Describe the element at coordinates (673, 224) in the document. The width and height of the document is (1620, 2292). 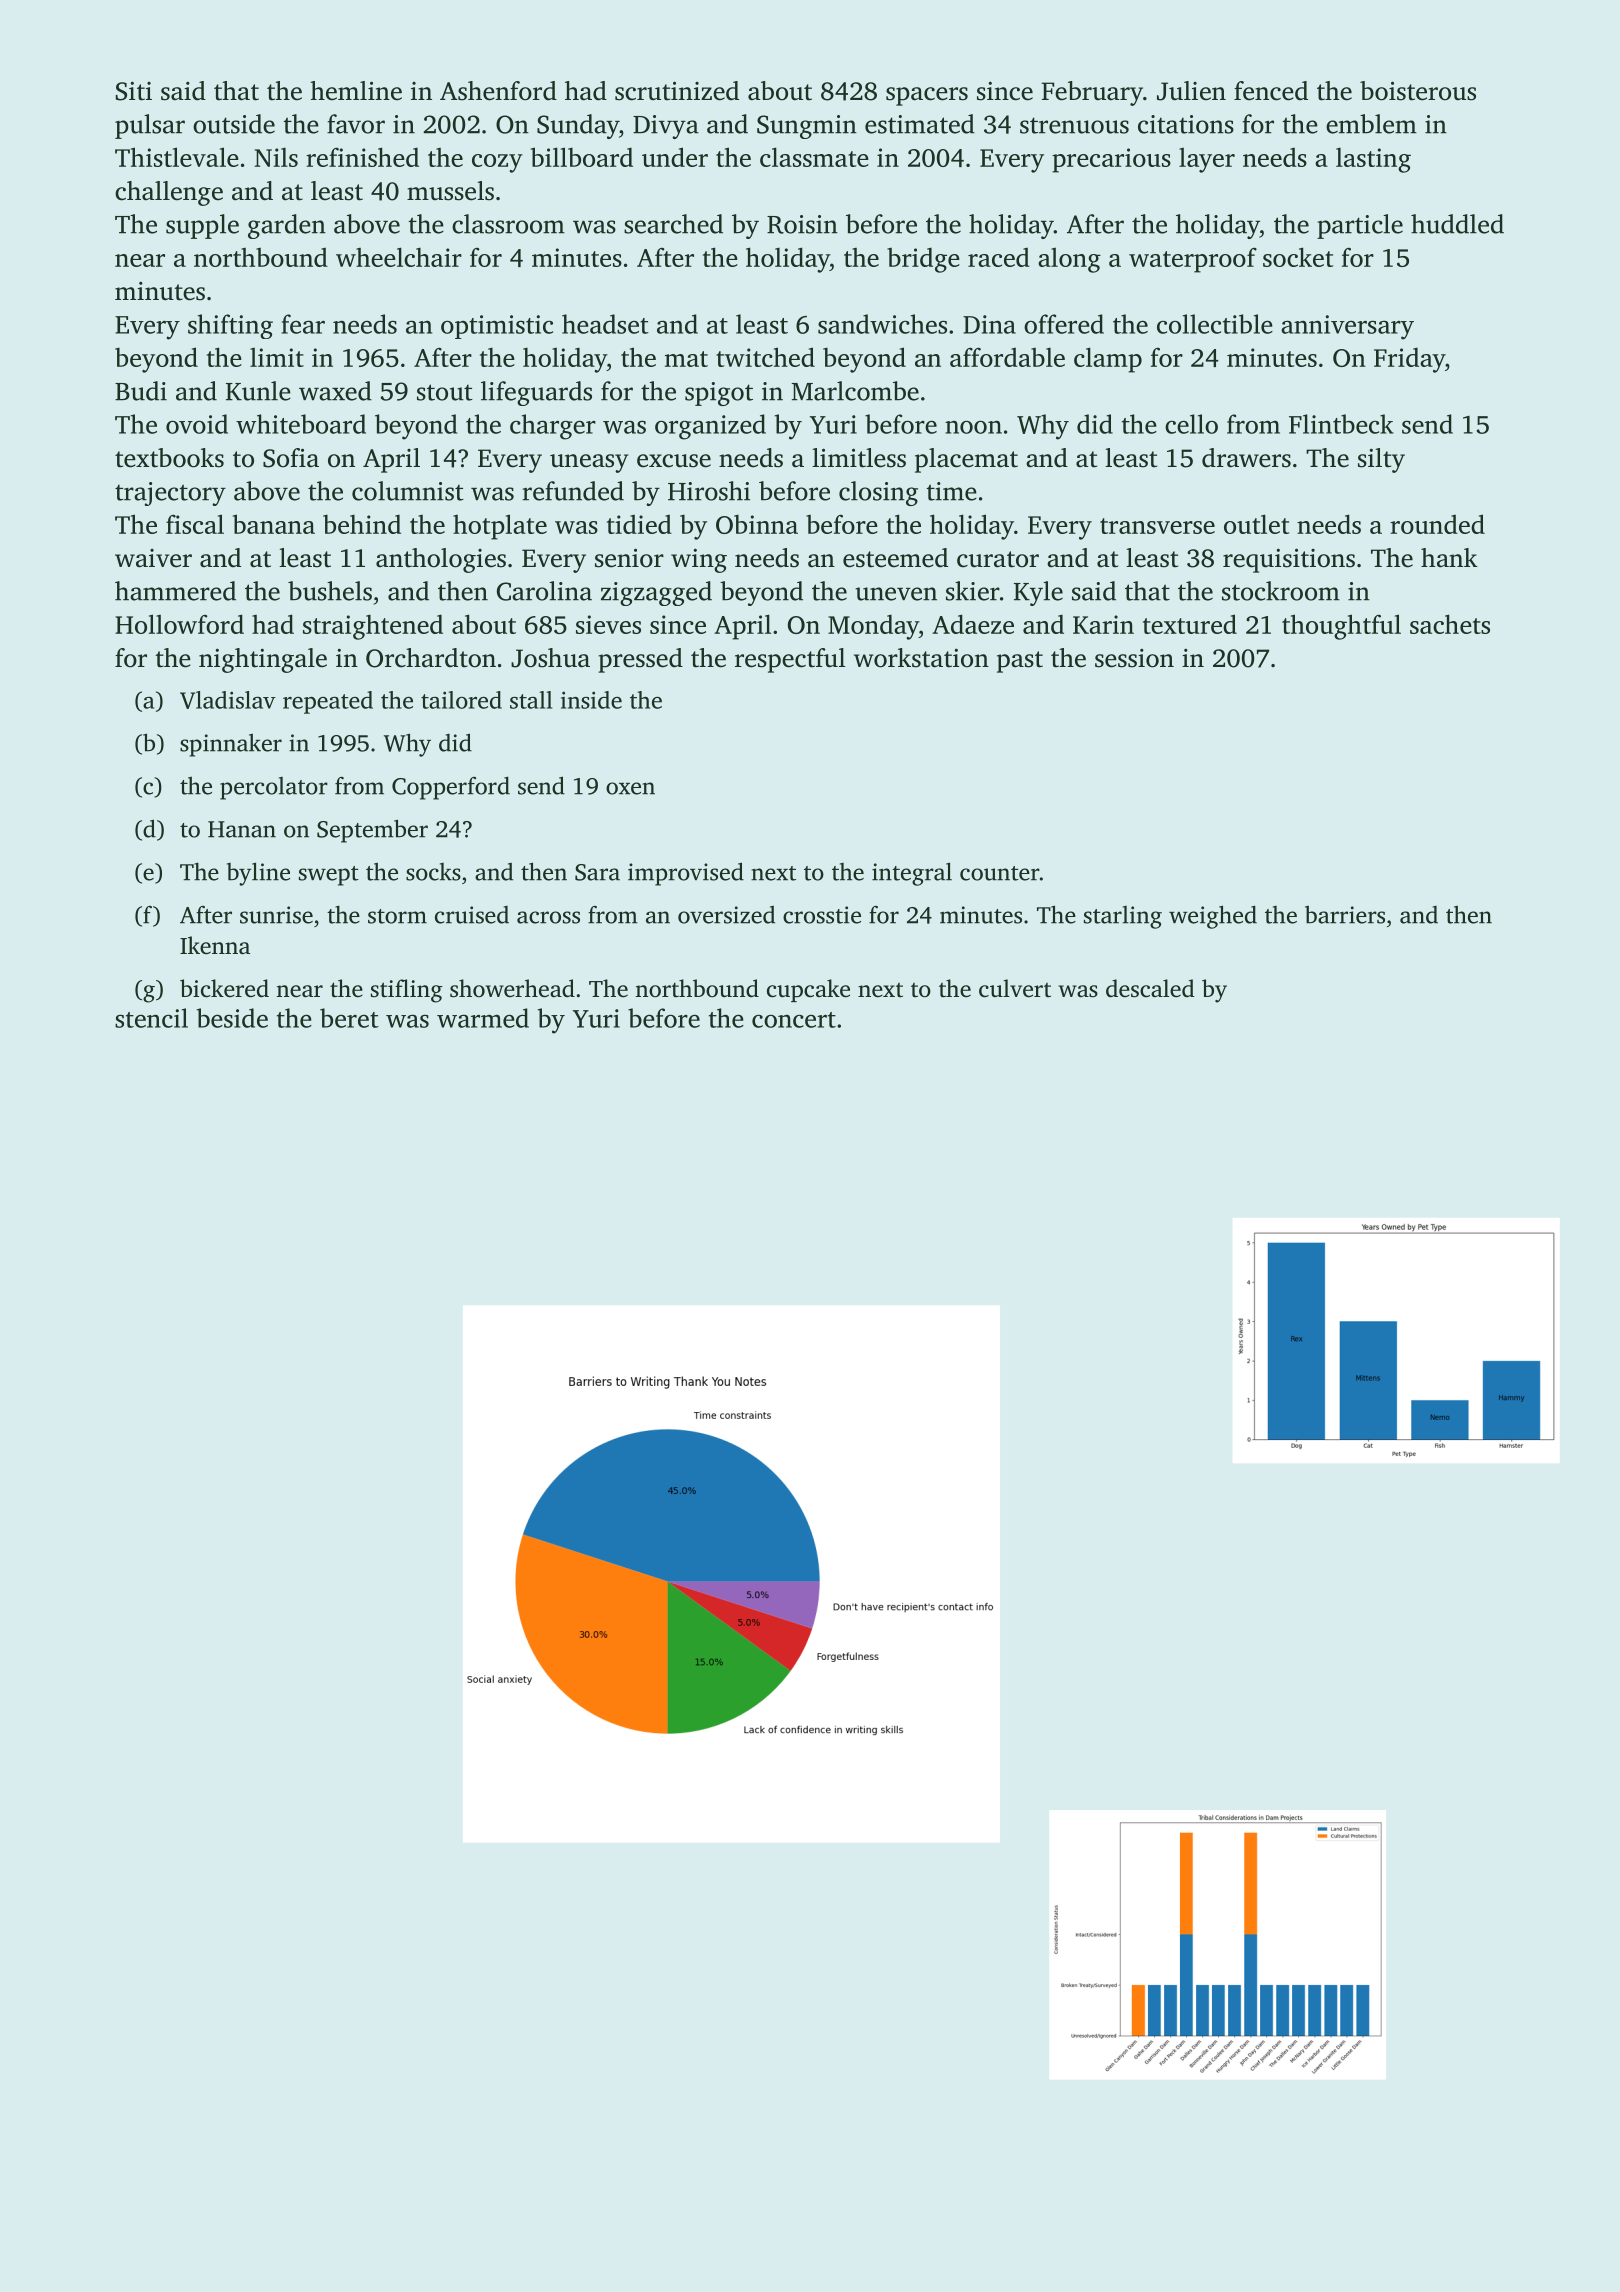
I see `searched` at that location.
